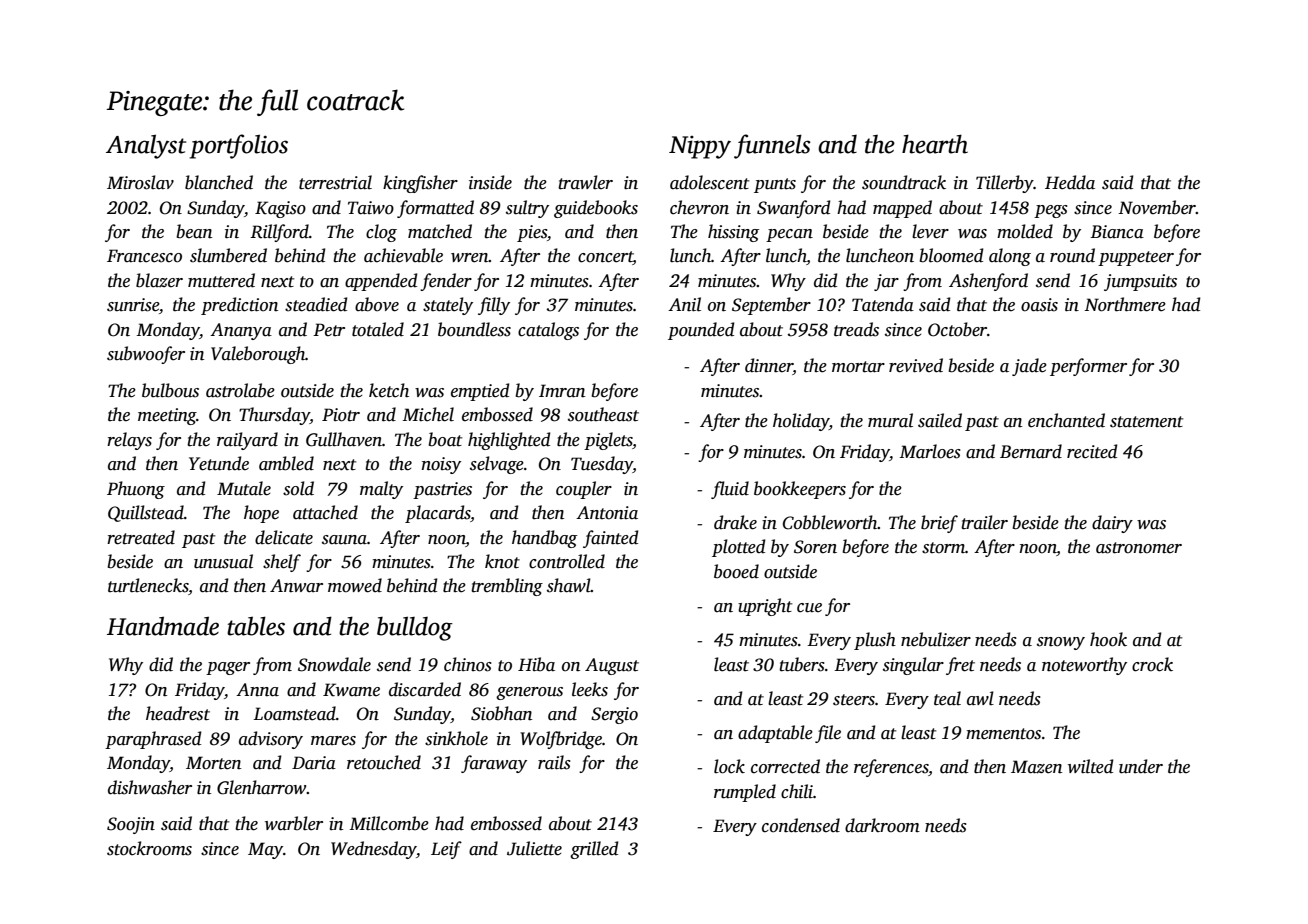 This screenshot has height=924, width=1308. I want to click on nebulizer, so click(936, 639).
